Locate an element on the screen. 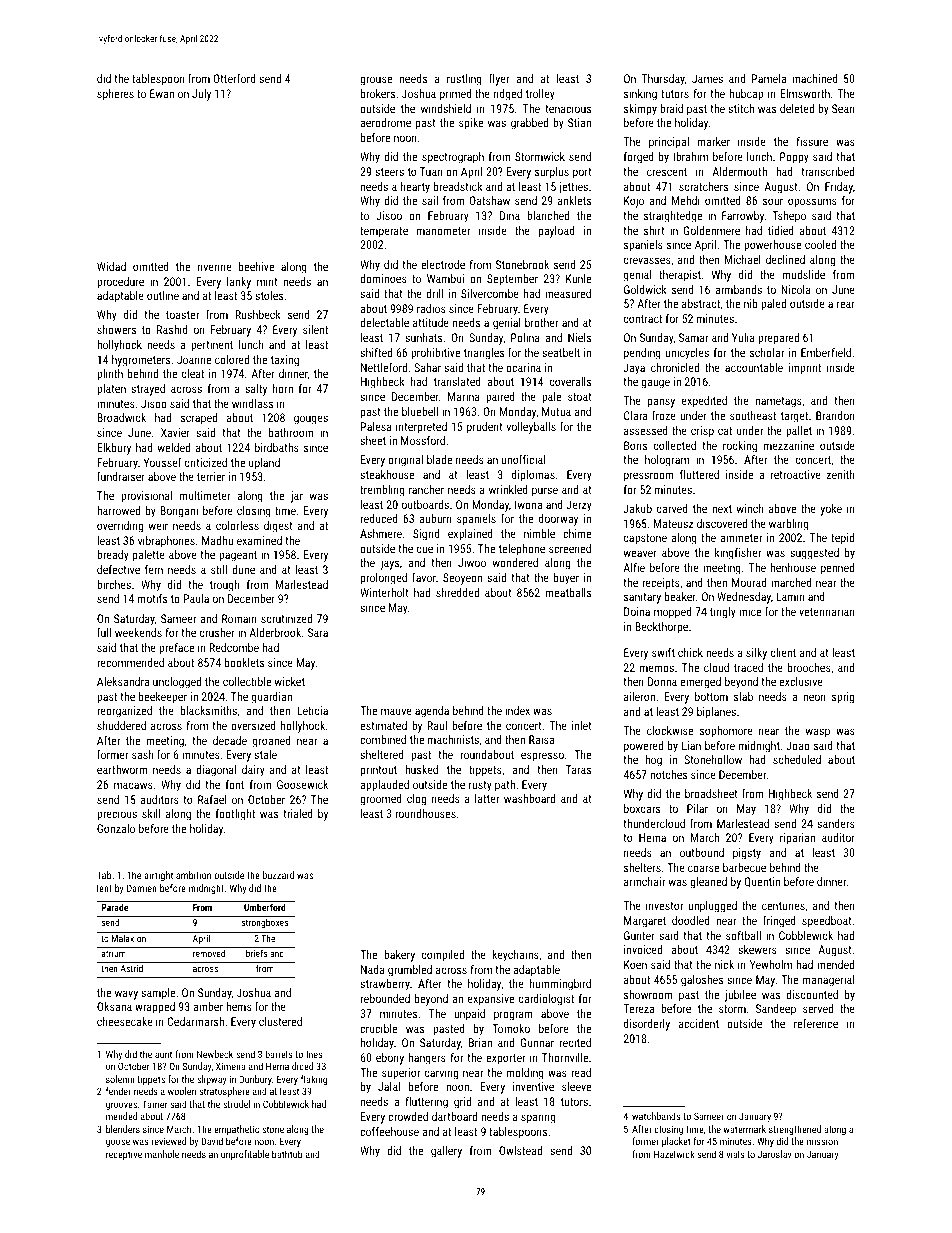 The width and height of the screenshot is (952, 1233). James is located at coordinates (707, 78).
